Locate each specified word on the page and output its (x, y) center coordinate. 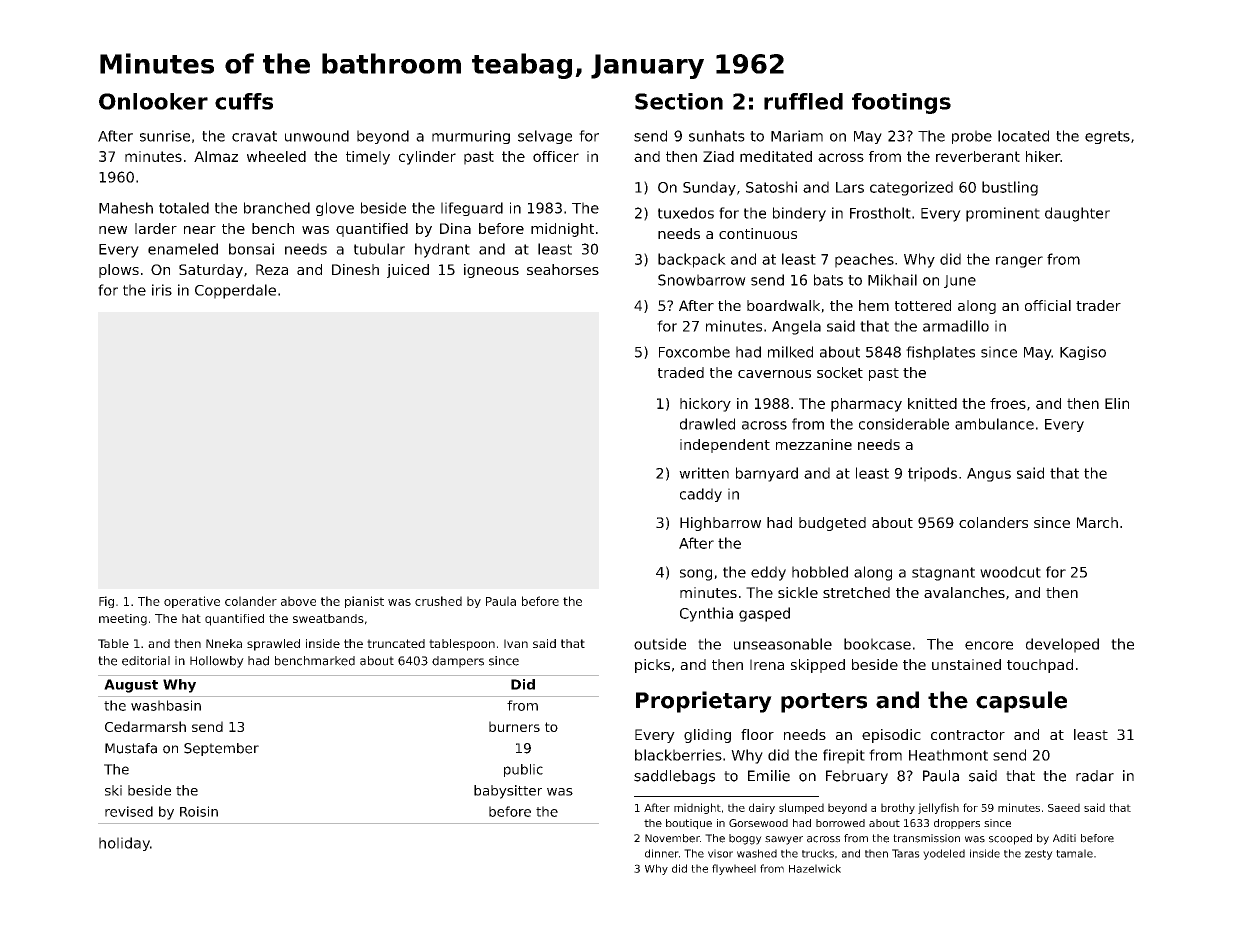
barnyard (767, 474)
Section (679, 101)
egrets (1107, 137)
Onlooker (153, 101)
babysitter (508, 792)
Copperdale (235, 291)
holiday (124, 844)
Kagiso (1083, 353)
